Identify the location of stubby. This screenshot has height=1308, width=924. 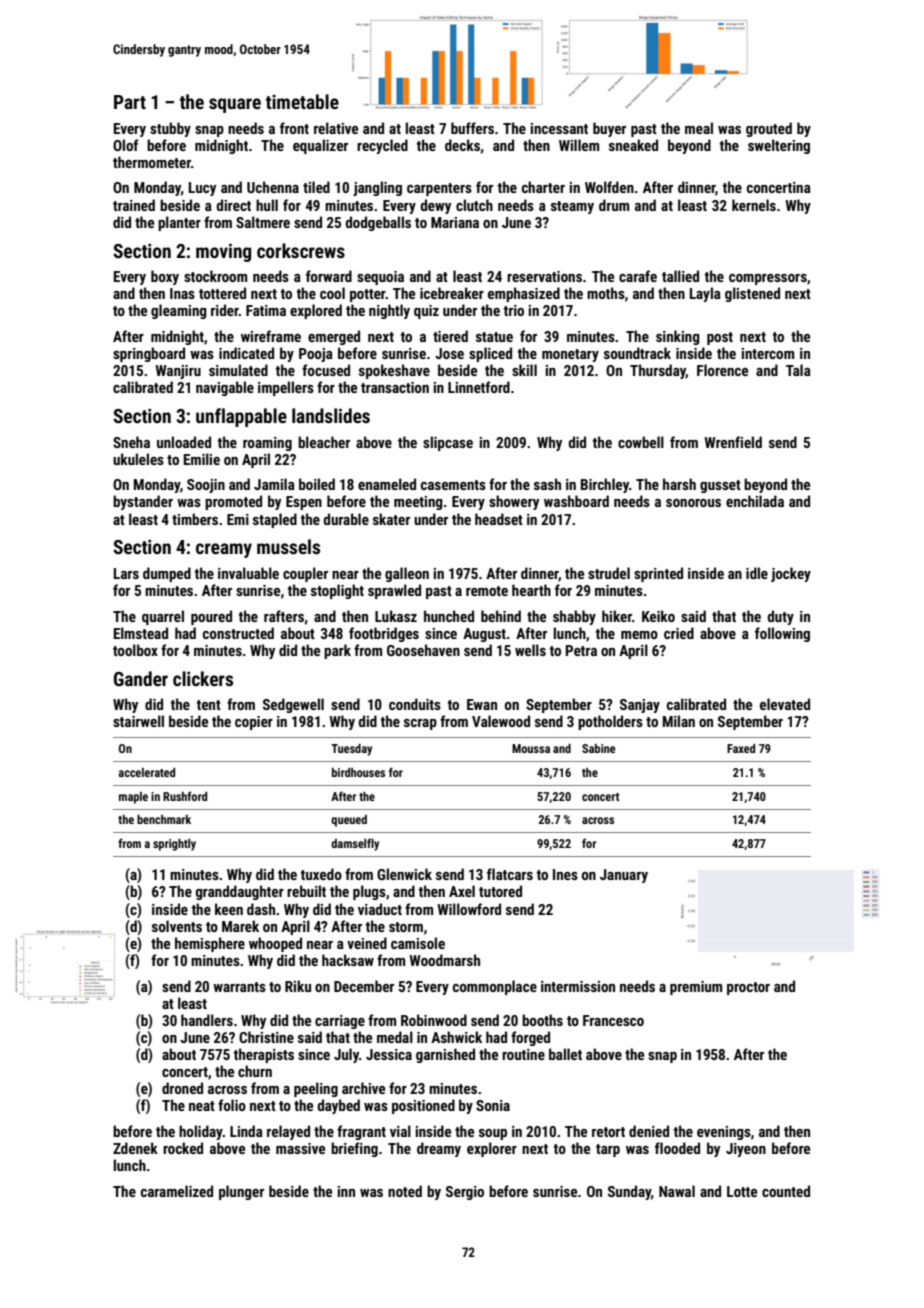
(170, 129).
